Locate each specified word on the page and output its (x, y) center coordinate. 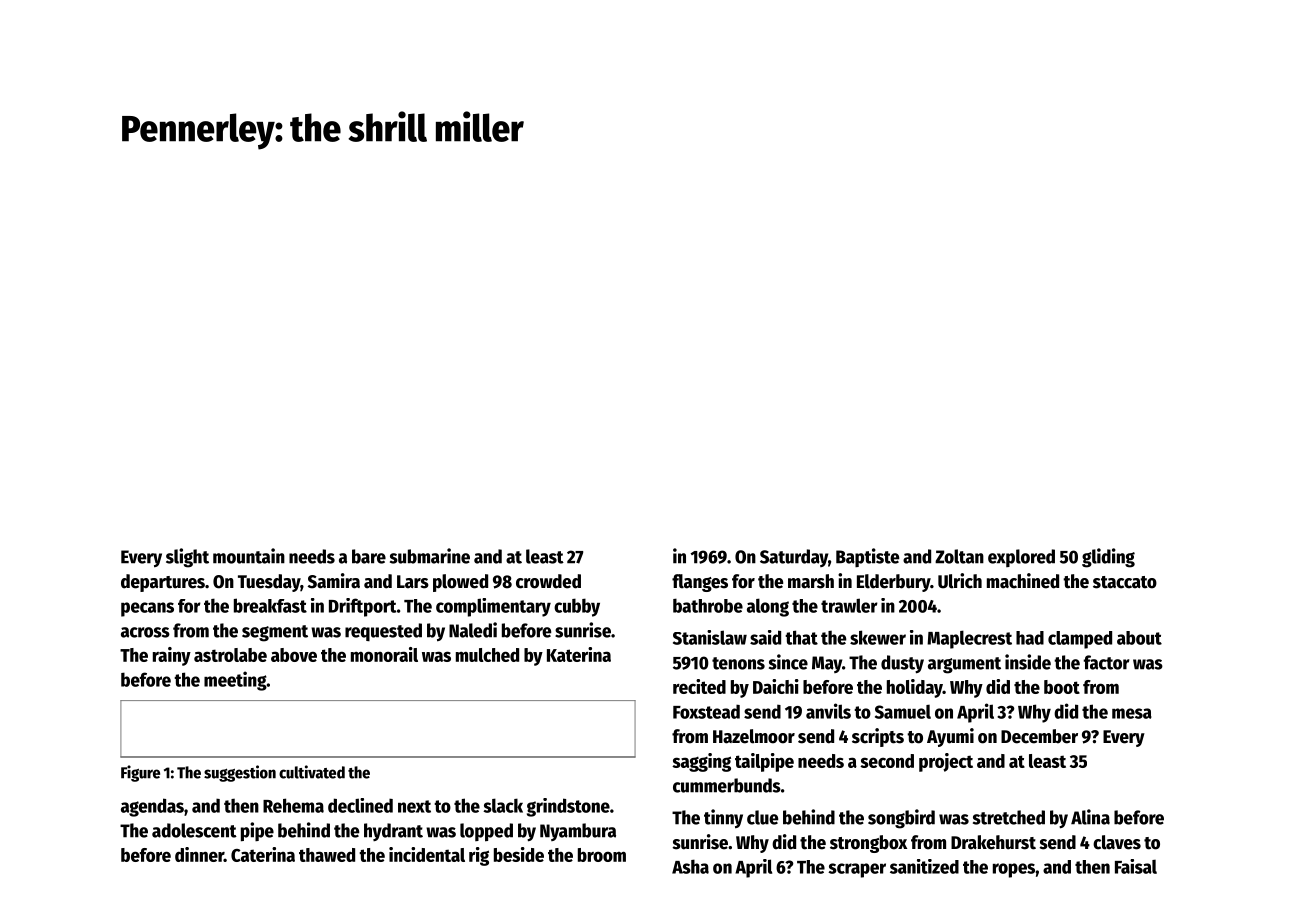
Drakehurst (993, 842)
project (946, 762)
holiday (915, 688)
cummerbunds (727, 785)
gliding (1108, 558)
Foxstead (706, 711)
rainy (172, 656)
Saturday (794, 558)
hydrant (393, 832)
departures (163, 583)
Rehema (293, 805)
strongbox (868, 844)
